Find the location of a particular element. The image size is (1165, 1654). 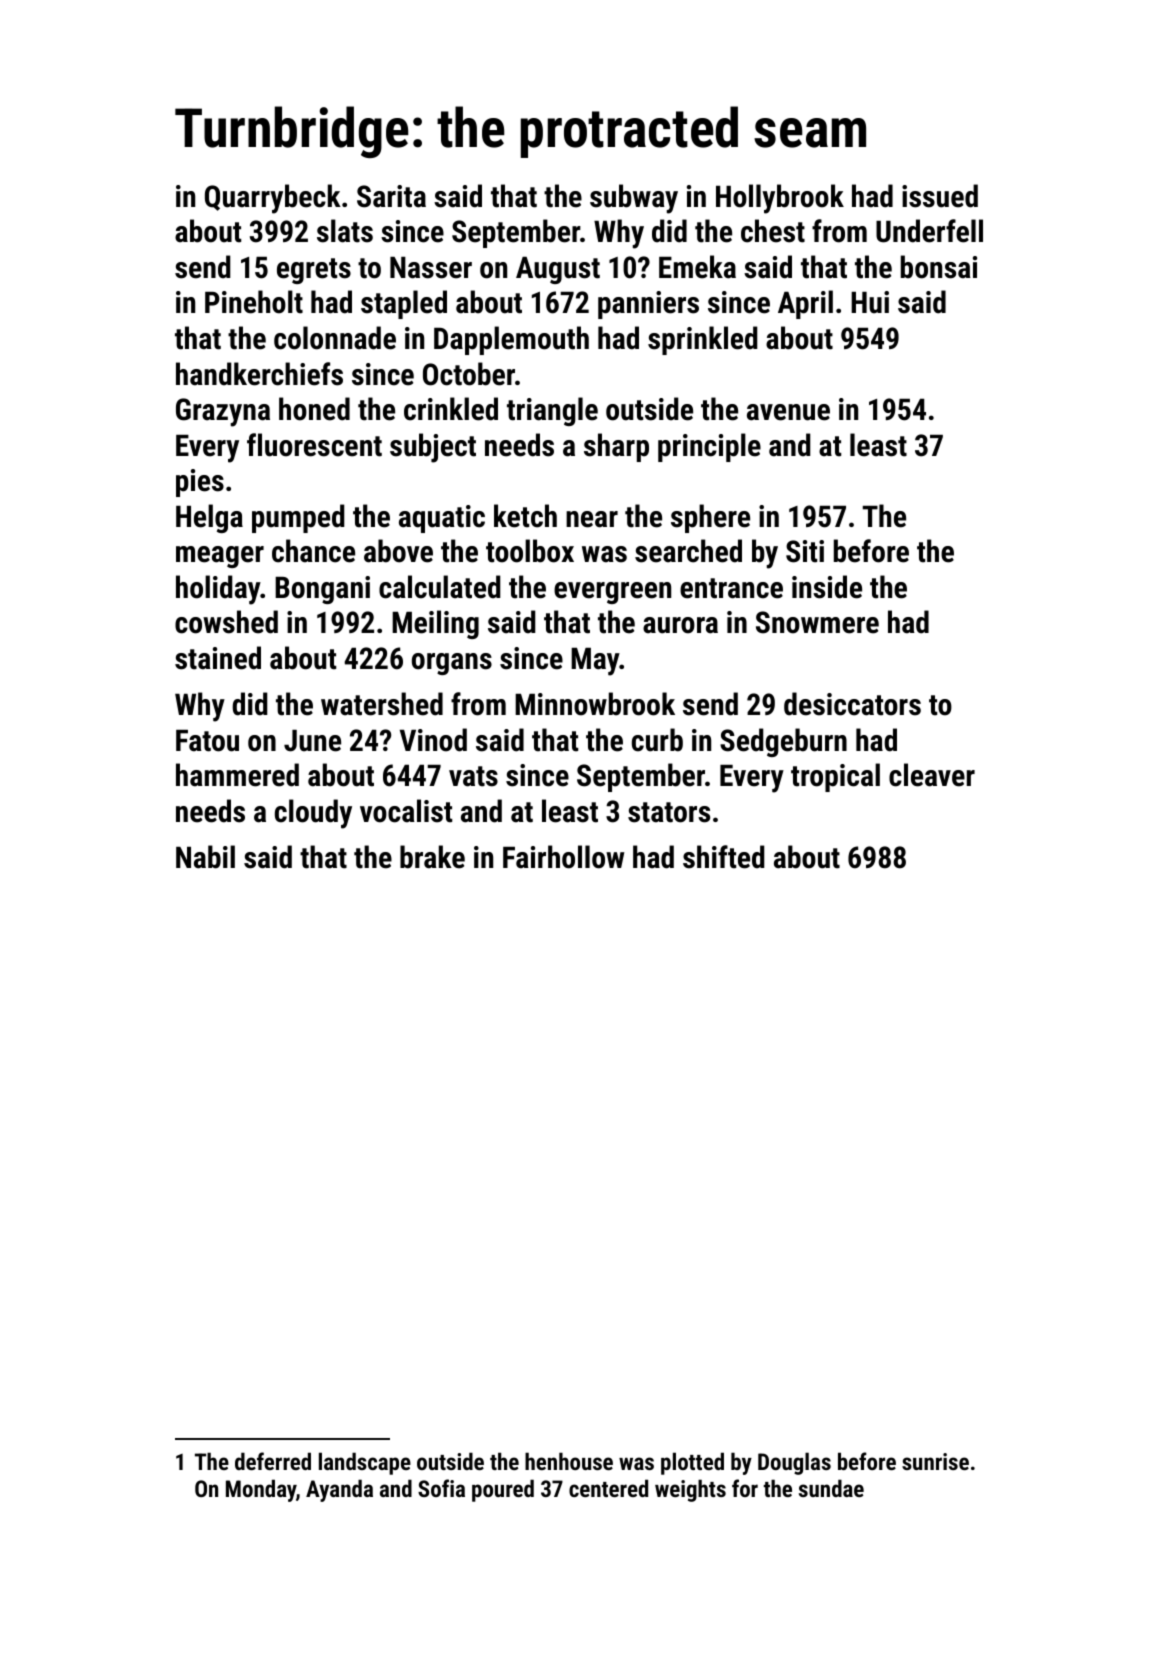

inside is located at coordinates (827, 587).
